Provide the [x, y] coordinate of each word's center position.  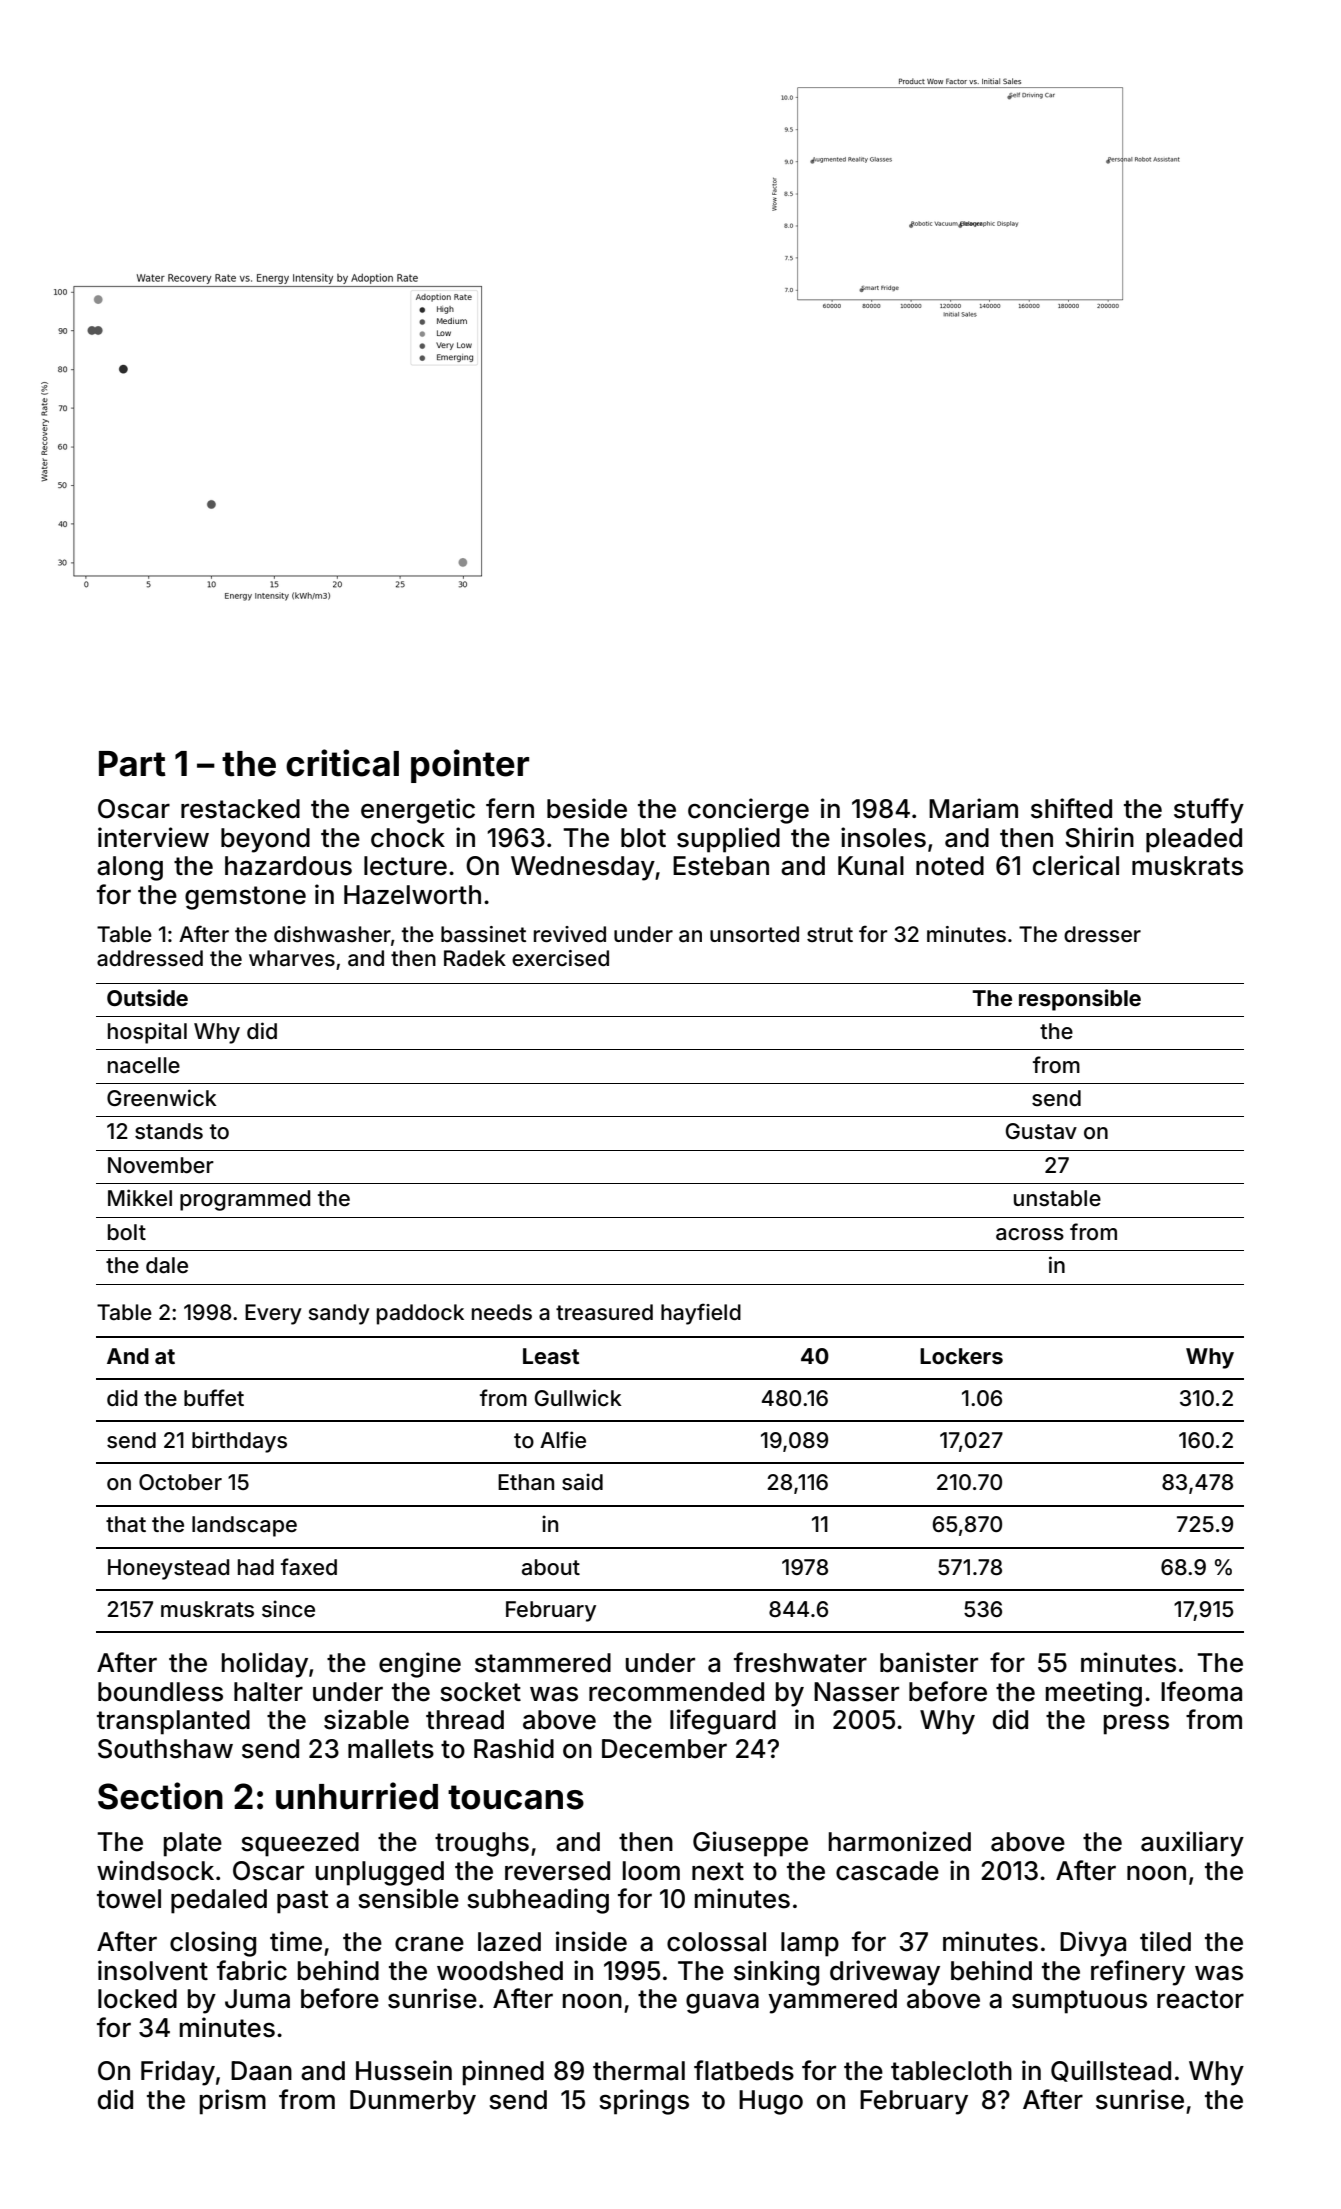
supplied [728, 840]
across [1030, 1234]
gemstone [245, 898]
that [126, 1524]
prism [233, 2102]
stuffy [1209, 811]
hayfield [701, 1314]
